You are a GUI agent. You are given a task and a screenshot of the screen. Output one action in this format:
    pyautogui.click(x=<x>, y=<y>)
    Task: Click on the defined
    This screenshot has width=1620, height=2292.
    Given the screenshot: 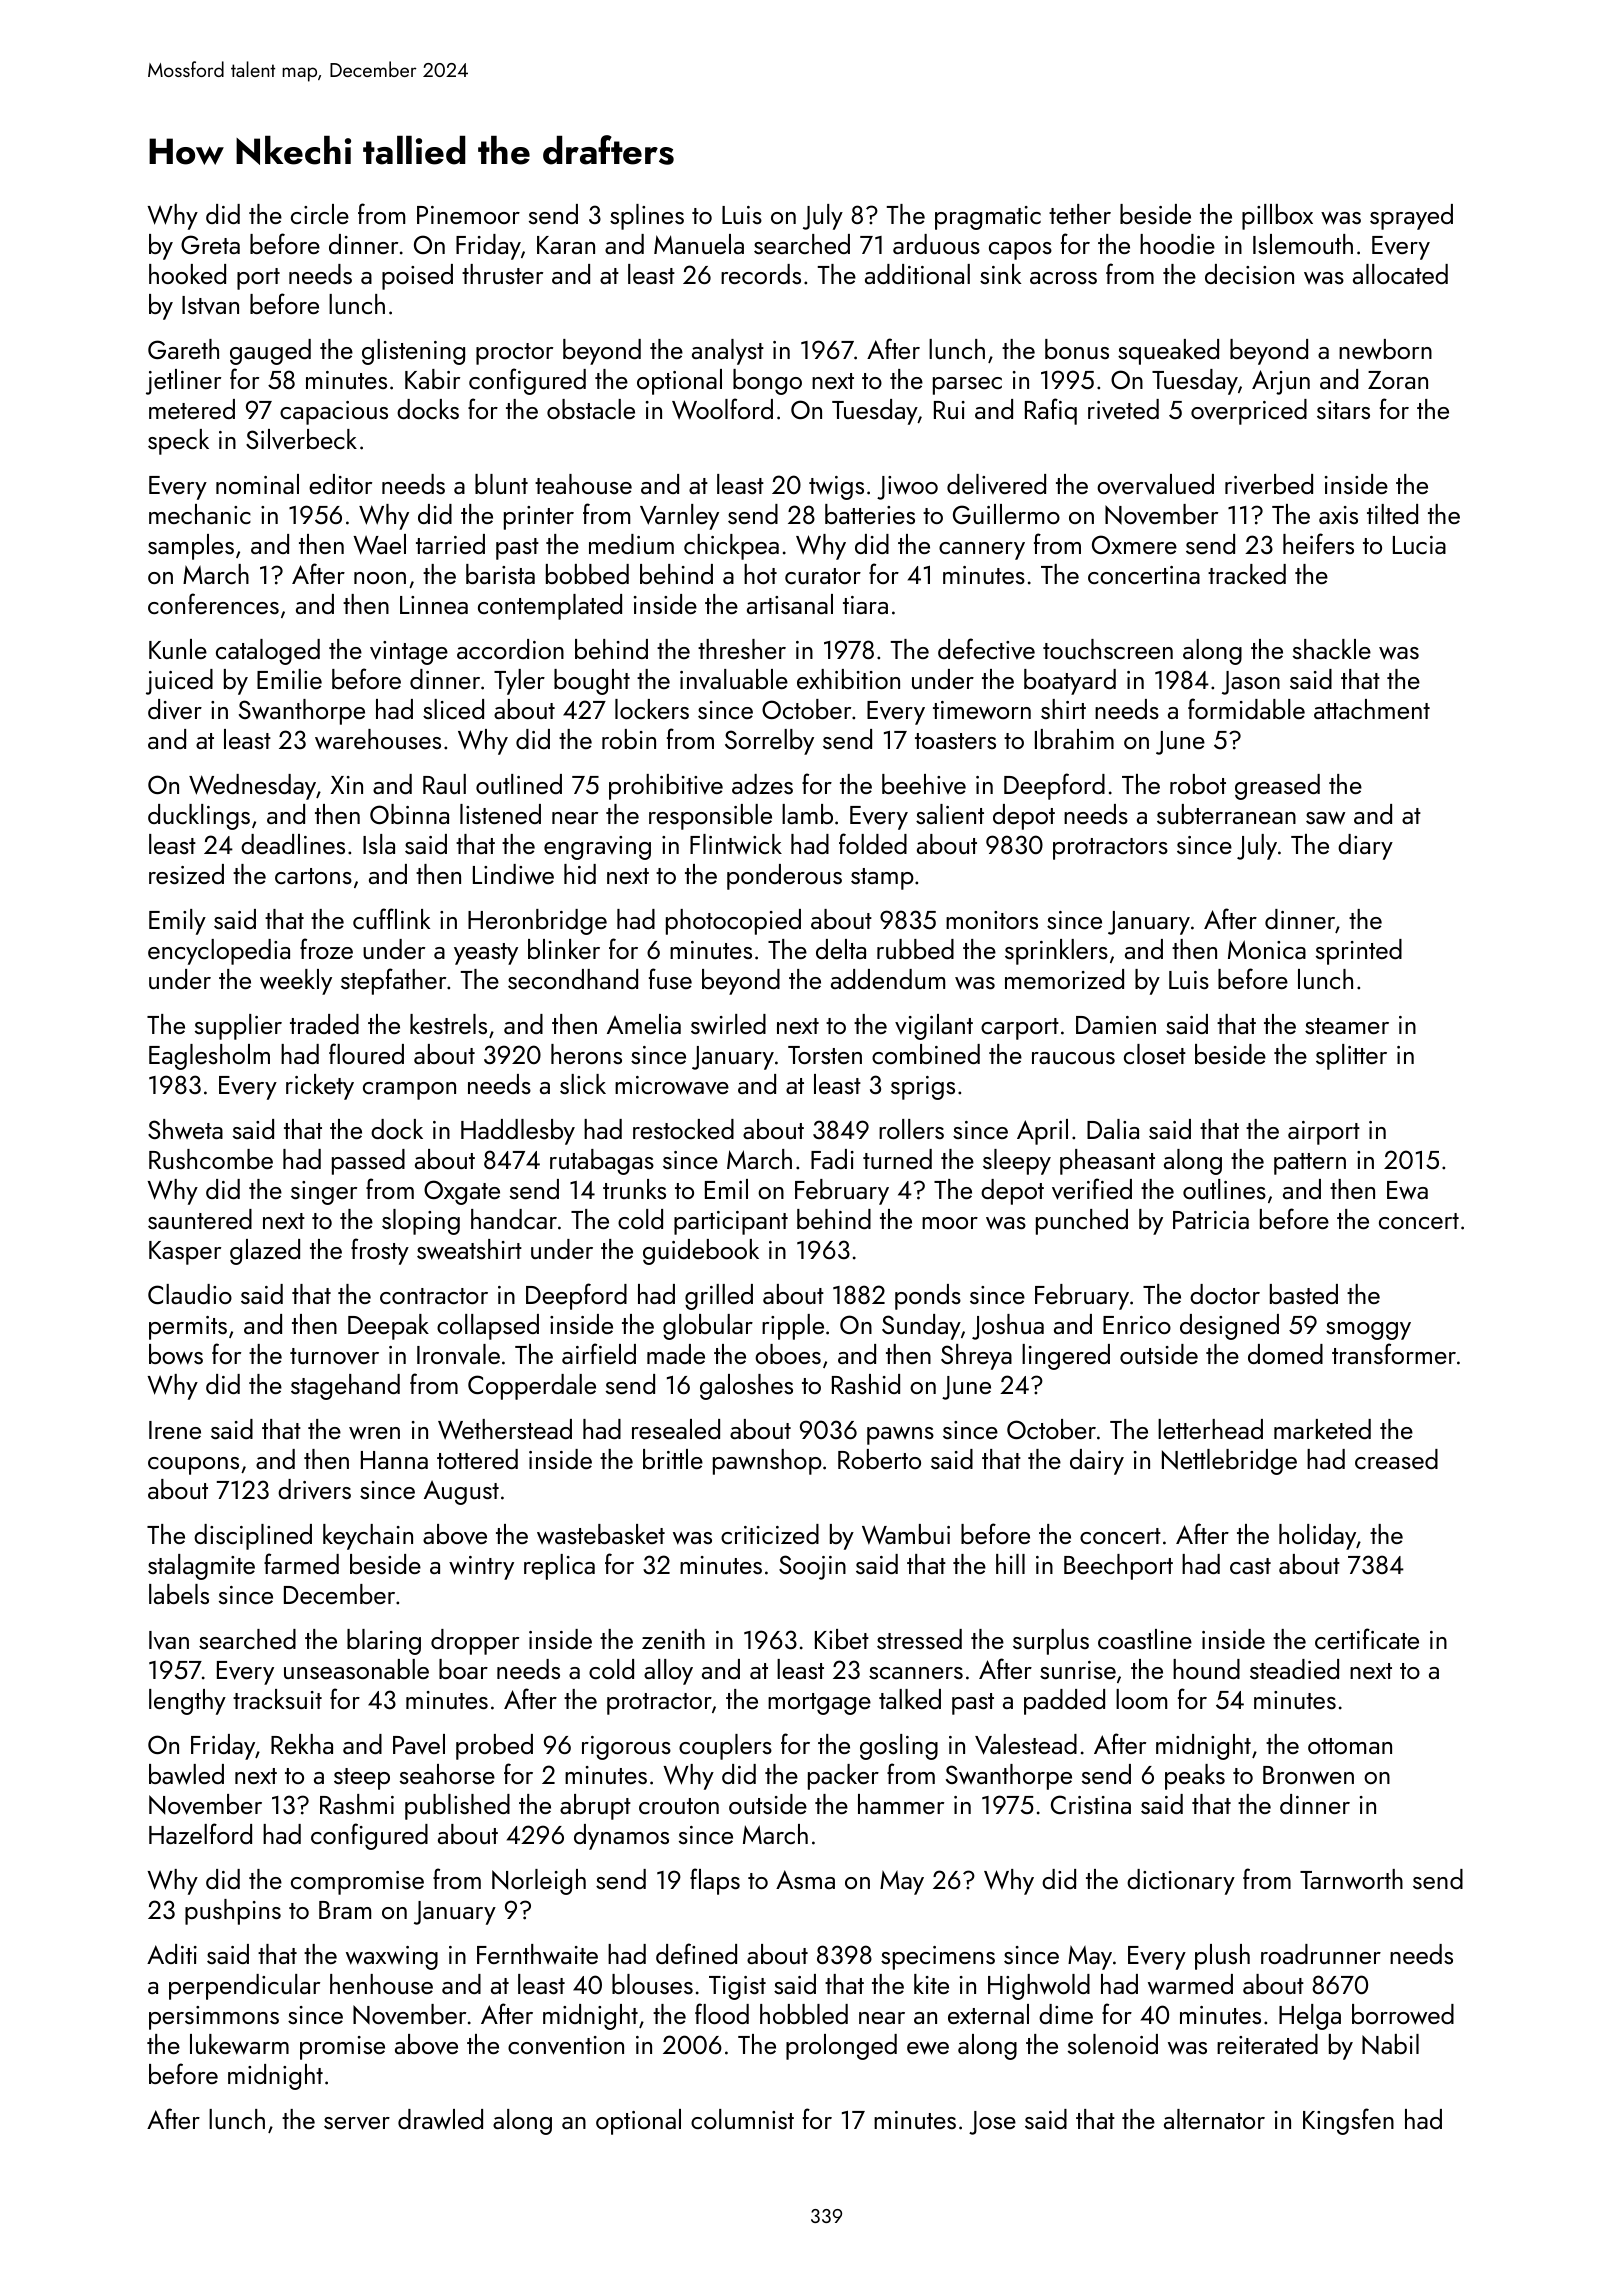 What is the action you would take?
    pyautogui.click(x=696, y=1953)
